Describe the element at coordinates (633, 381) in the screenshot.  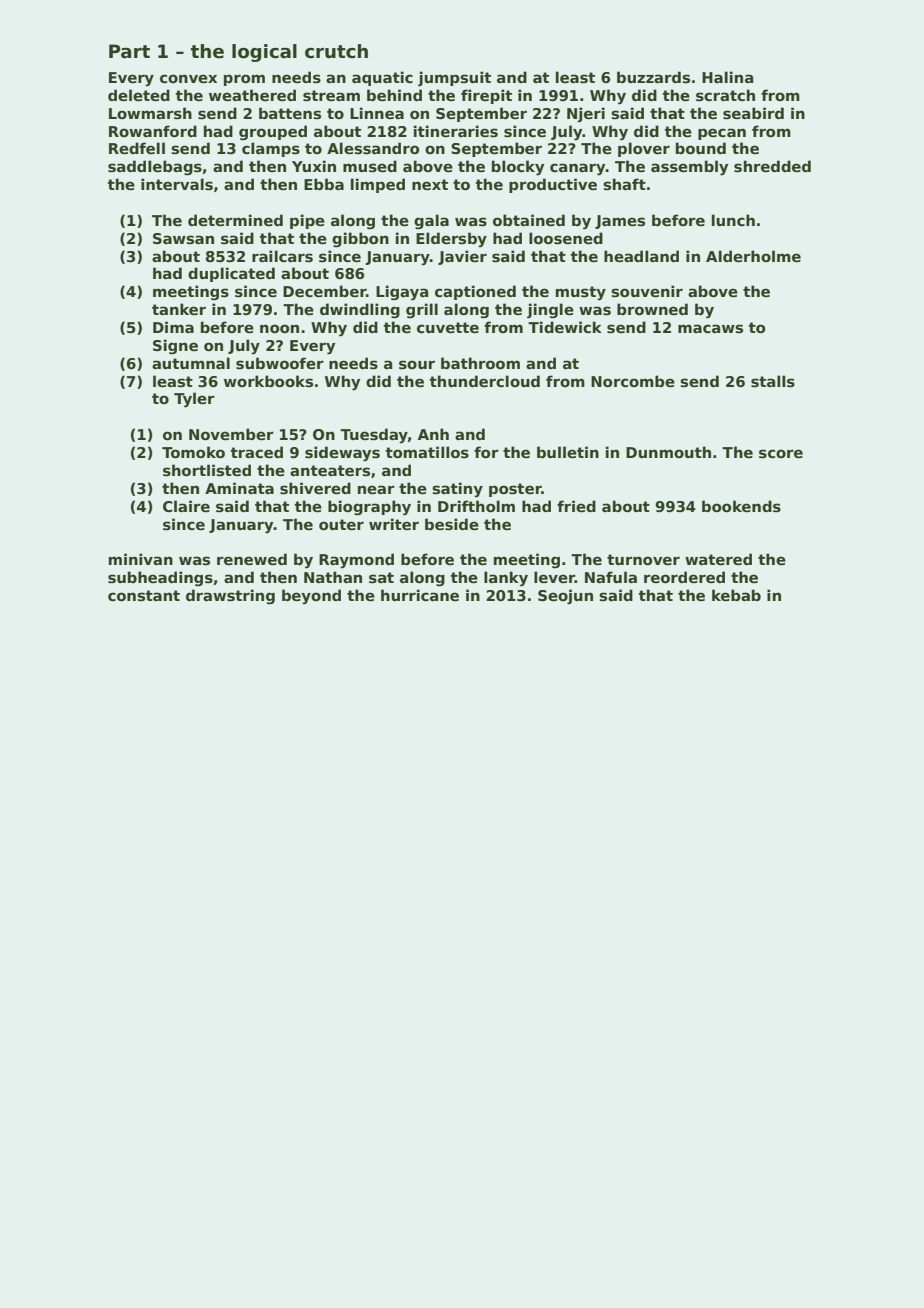
I see `Norcombe` at that location.
